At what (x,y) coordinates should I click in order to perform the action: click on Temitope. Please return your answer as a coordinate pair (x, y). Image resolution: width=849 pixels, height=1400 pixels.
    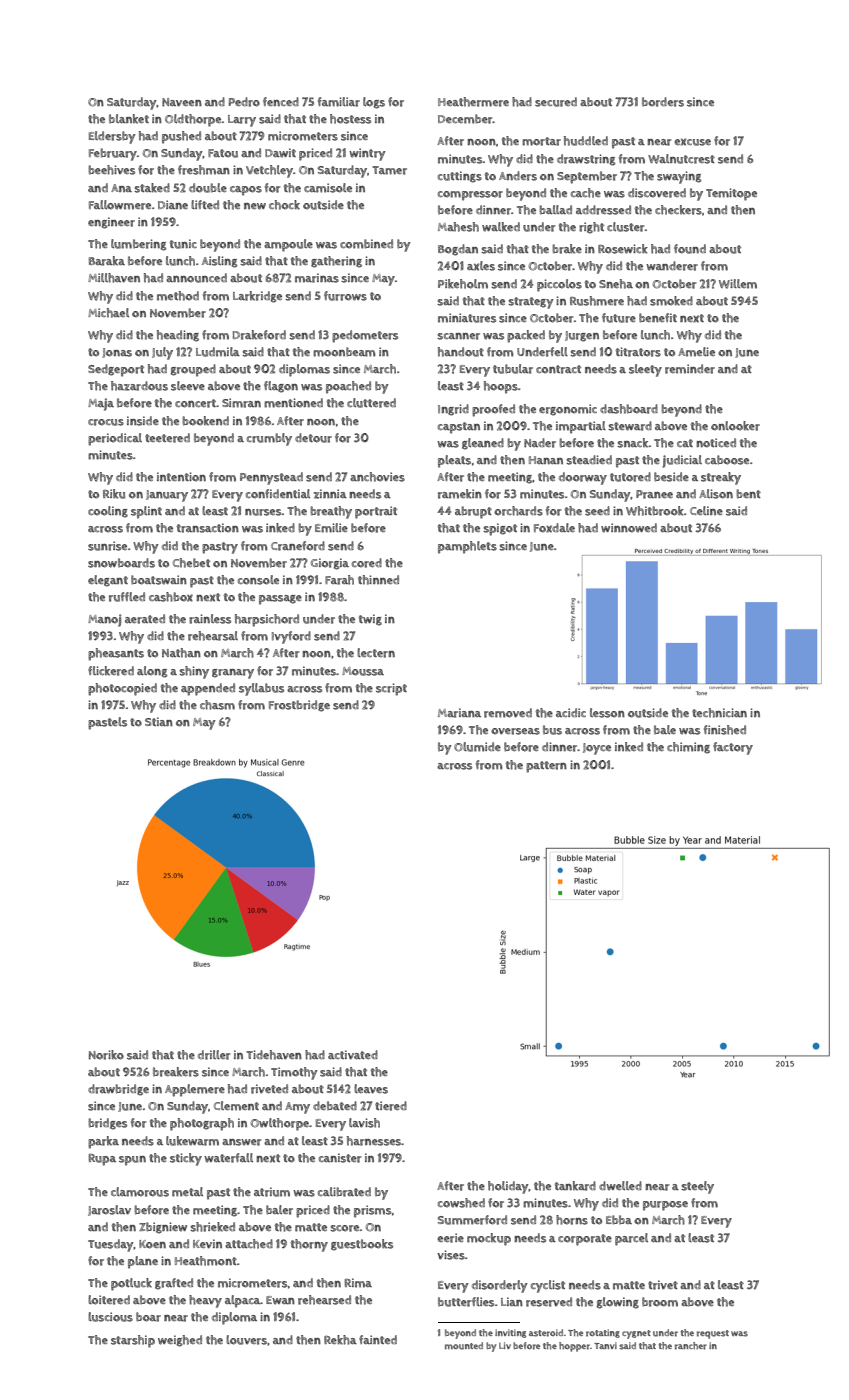
    Looking at the image, I should click on (731, 194).
